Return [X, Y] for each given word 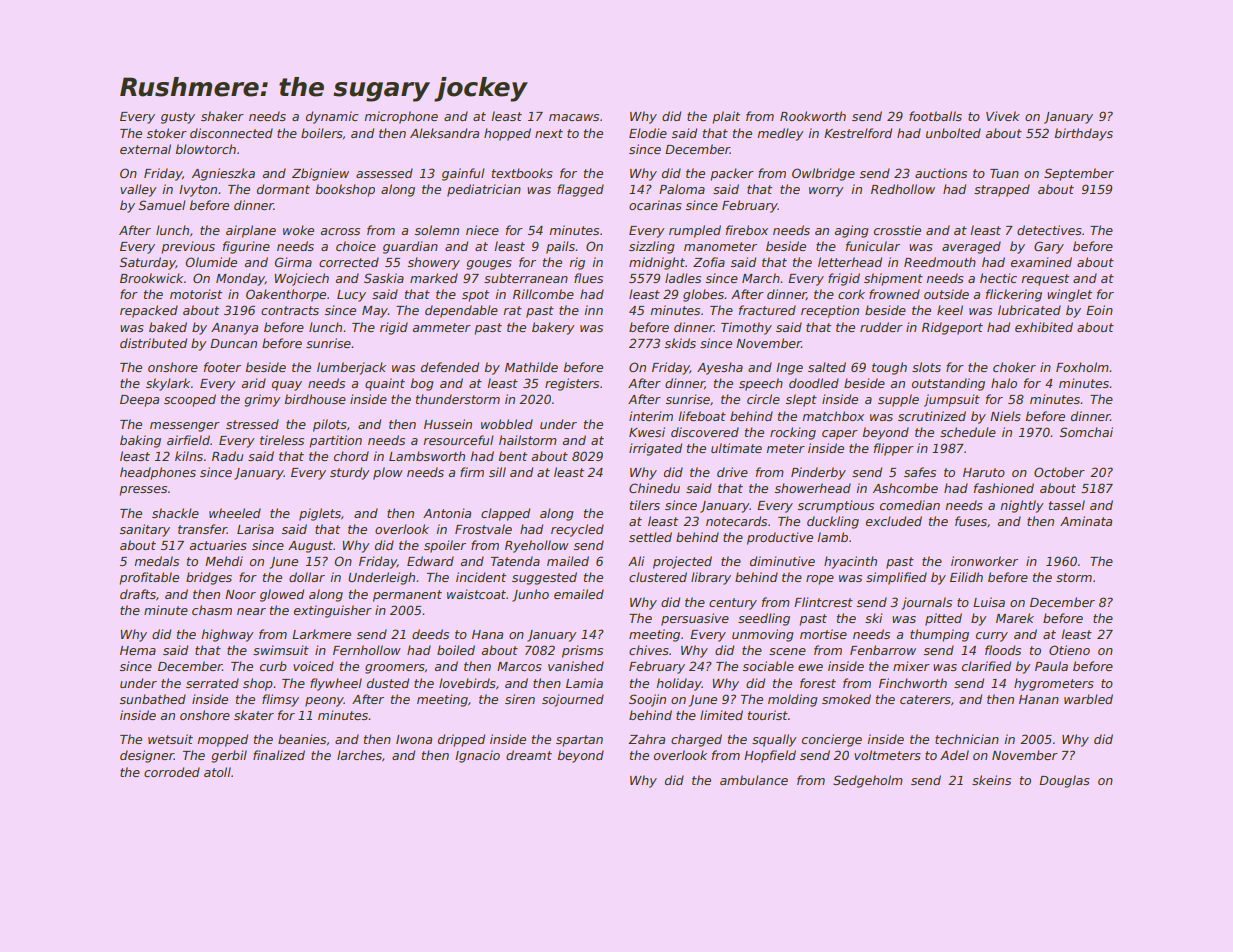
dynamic [332, 117]
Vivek [1003, 116]
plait [726, 117]
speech [761, 384]
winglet [1069, 295]
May [375, 312]
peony [324, 702]
